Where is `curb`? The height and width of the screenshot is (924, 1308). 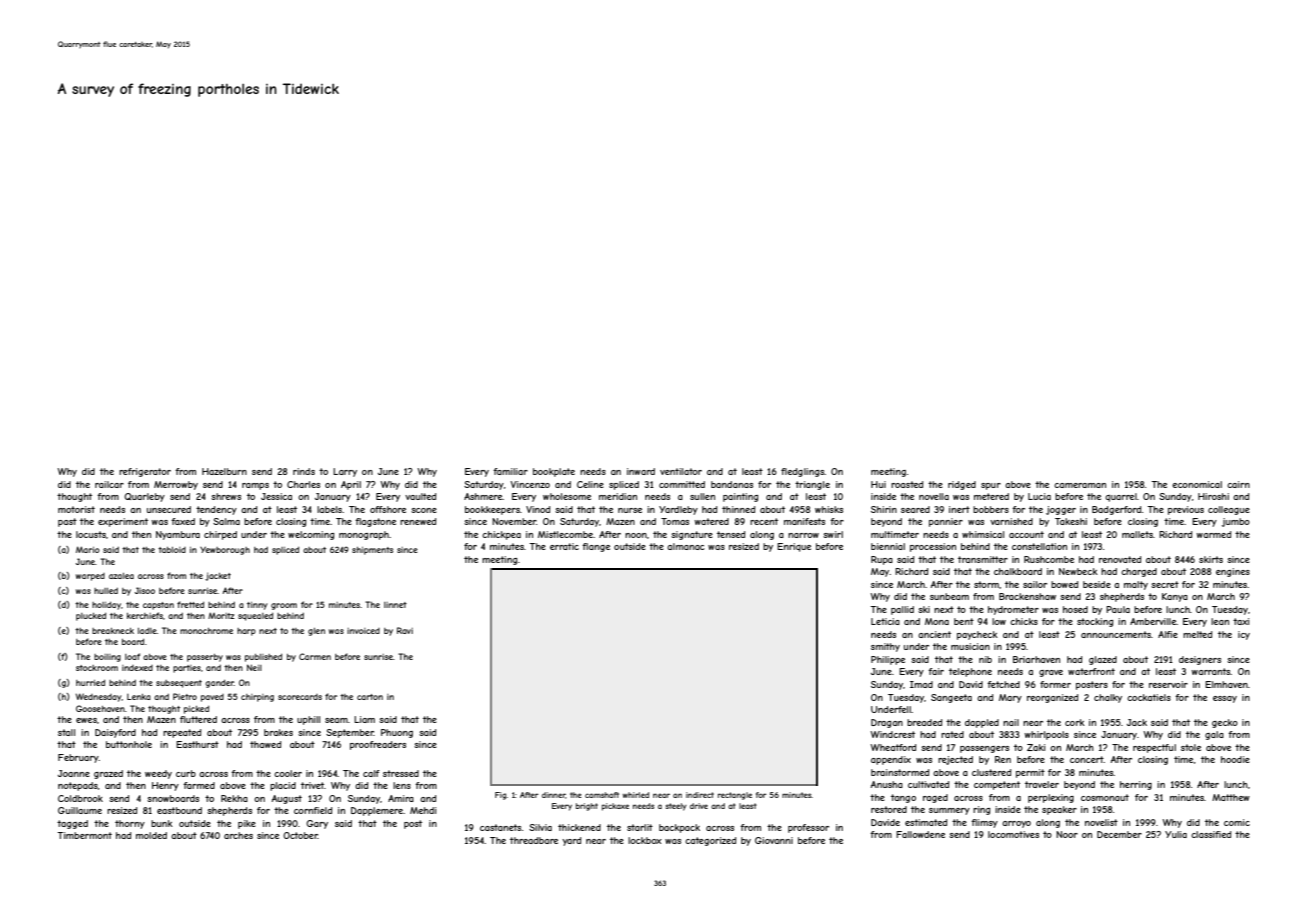
curb is located at coordinates (186, 773).
